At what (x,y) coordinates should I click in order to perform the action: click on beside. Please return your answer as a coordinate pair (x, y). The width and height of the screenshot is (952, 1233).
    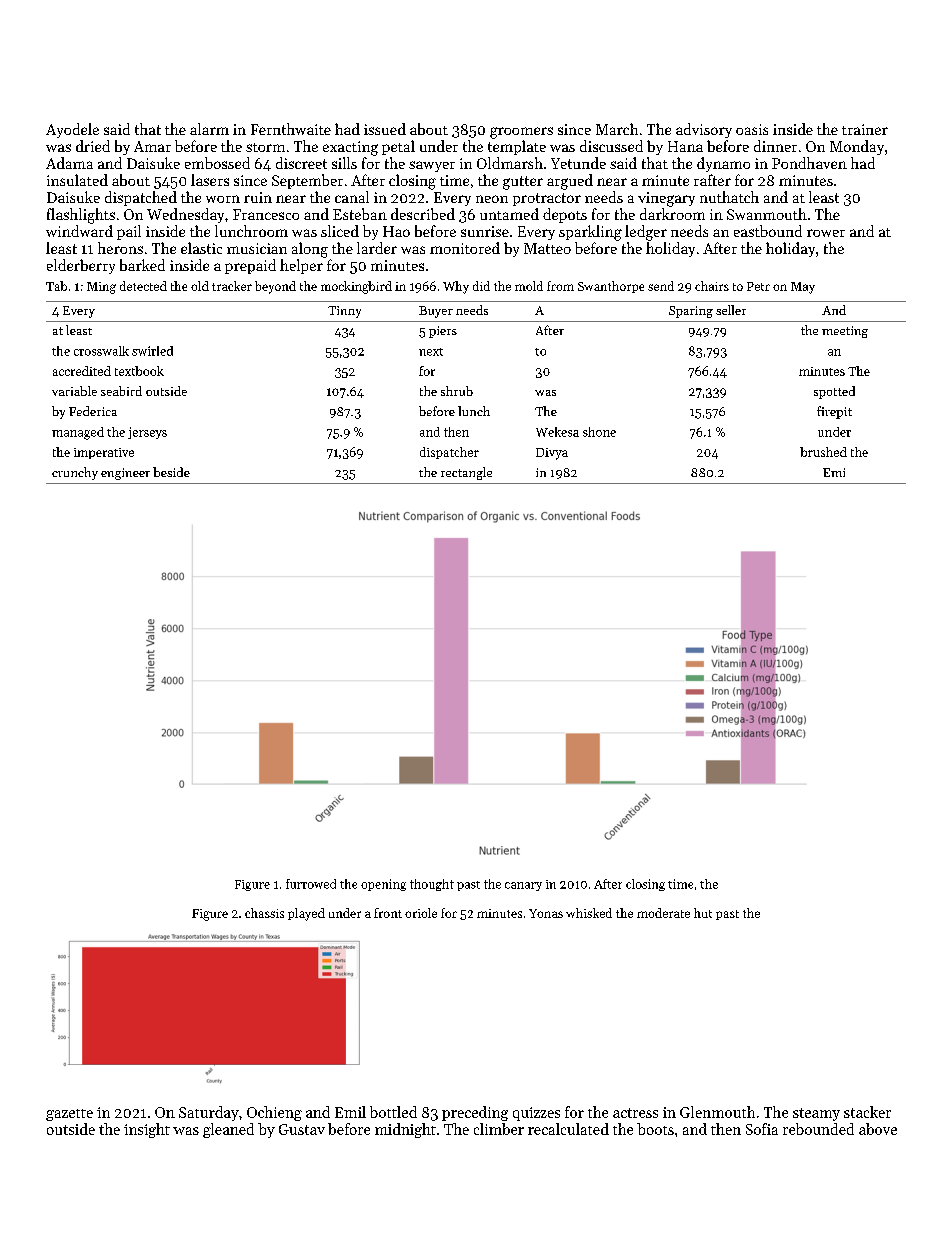
    Looking at the image, I should click on (171, 472).
